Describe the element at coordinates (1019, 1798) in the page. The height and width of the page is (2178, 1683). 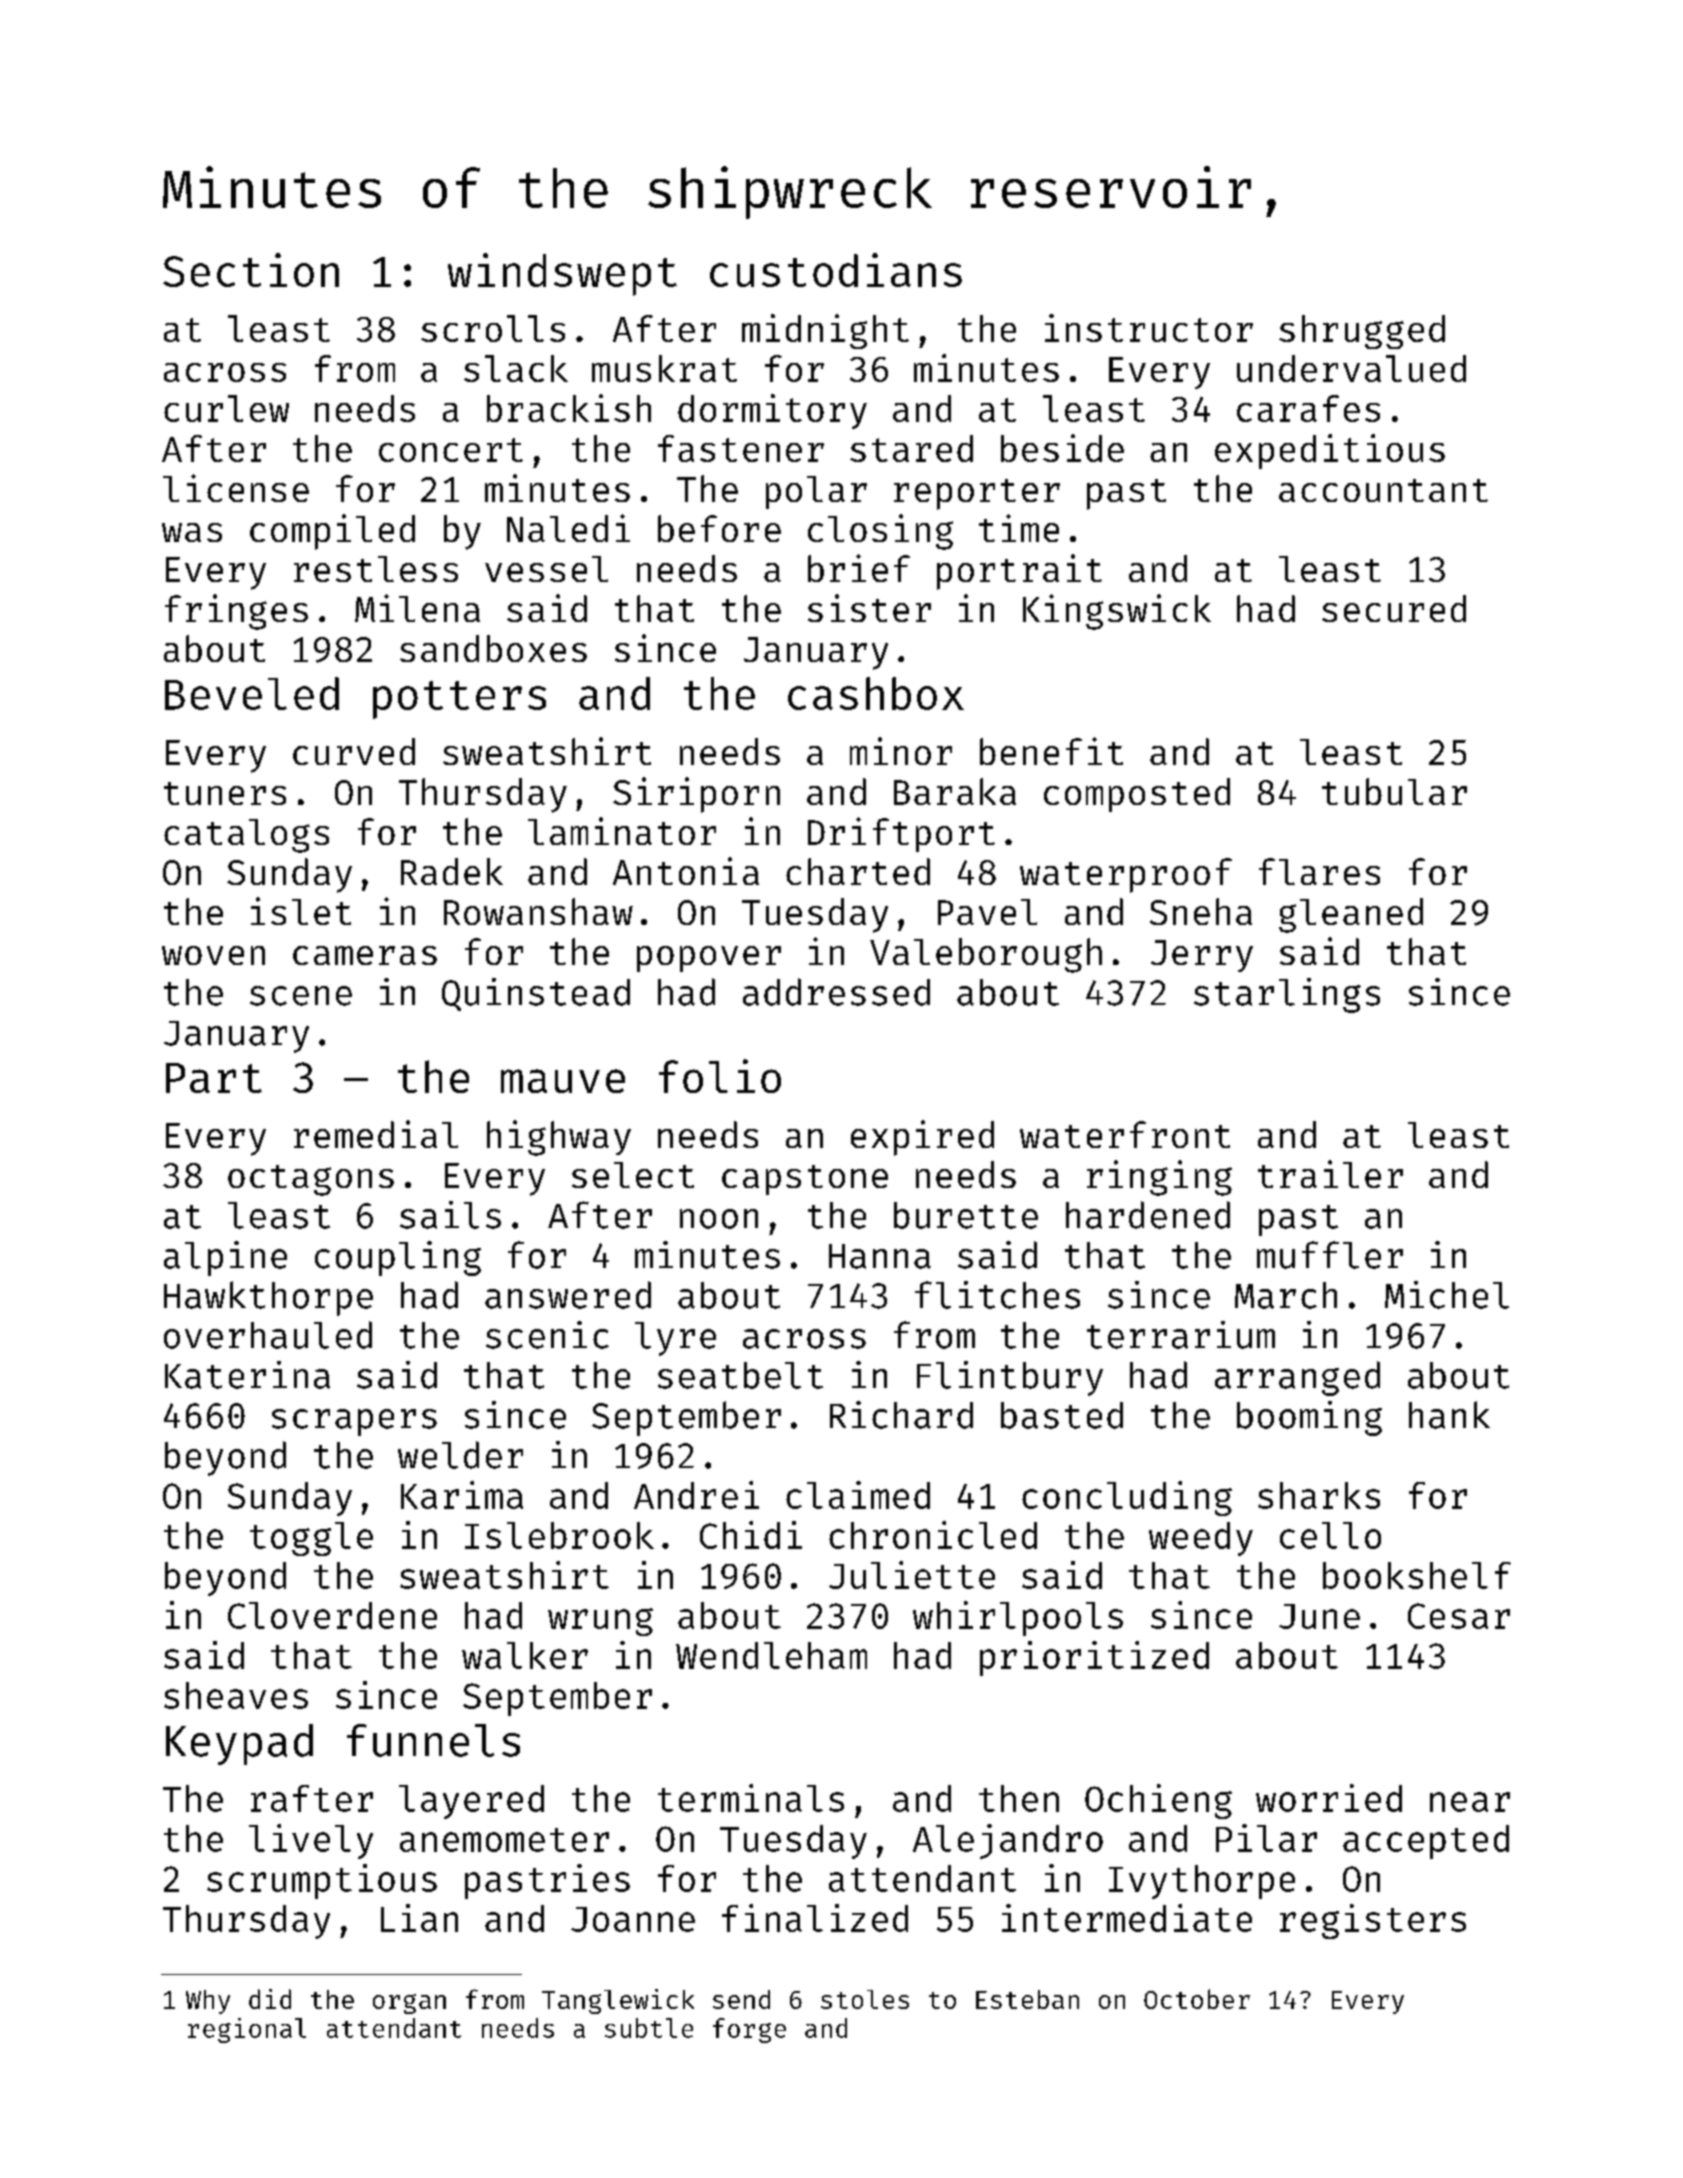
I see `then` at that location.
